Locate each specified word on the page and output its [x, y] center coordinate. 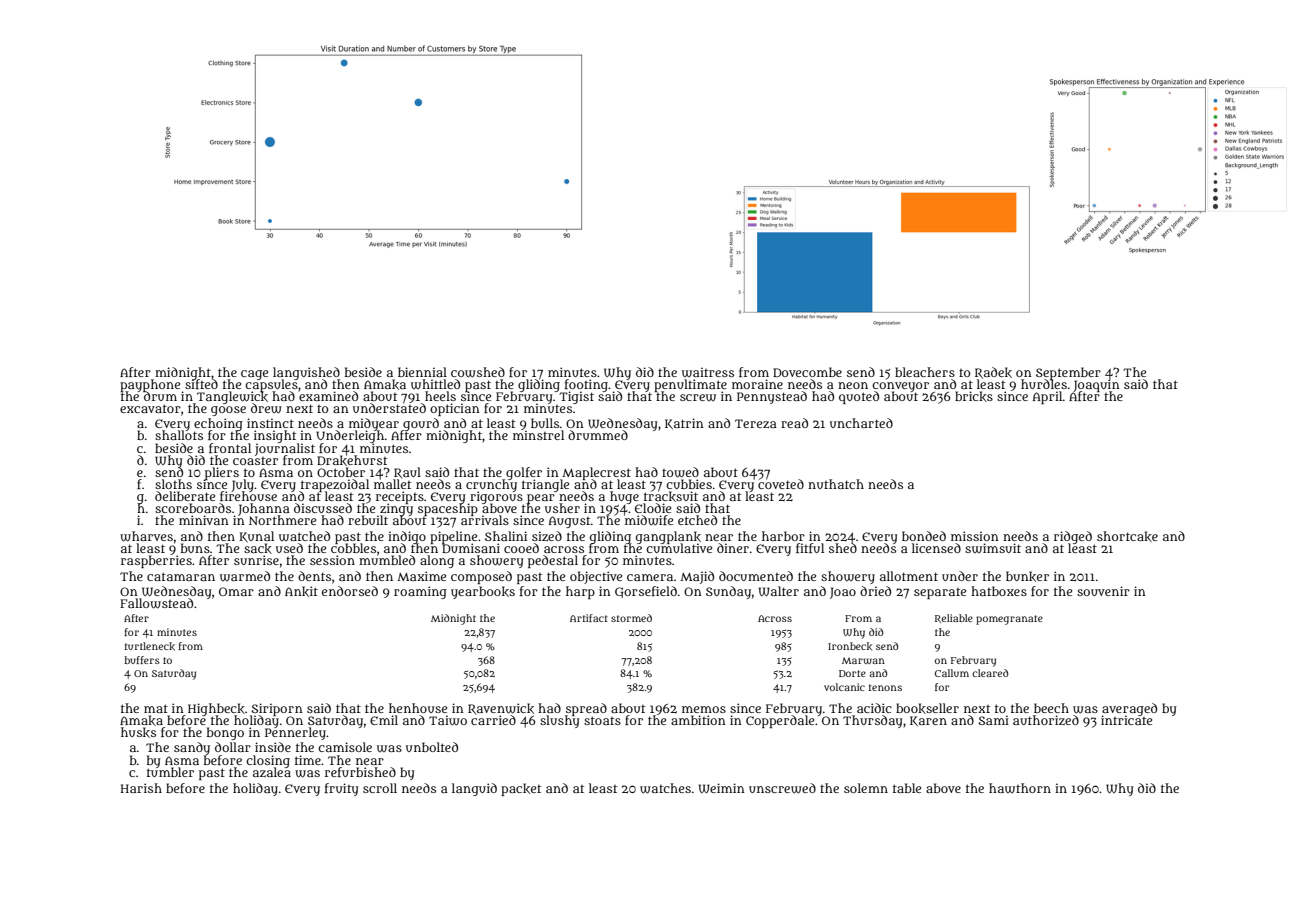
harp [580, 592]
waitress [708, 372]
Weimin [722, 788]
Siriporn [277, 709]
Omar [236, 591]
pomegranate [1009, 620]
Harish [141, 788]
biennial [422, 372]
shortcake [1127, 536]
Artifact [589, 618]
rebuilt [368, 520]
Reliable [954, 618]
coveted [781, 484]
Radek [993, 373]
